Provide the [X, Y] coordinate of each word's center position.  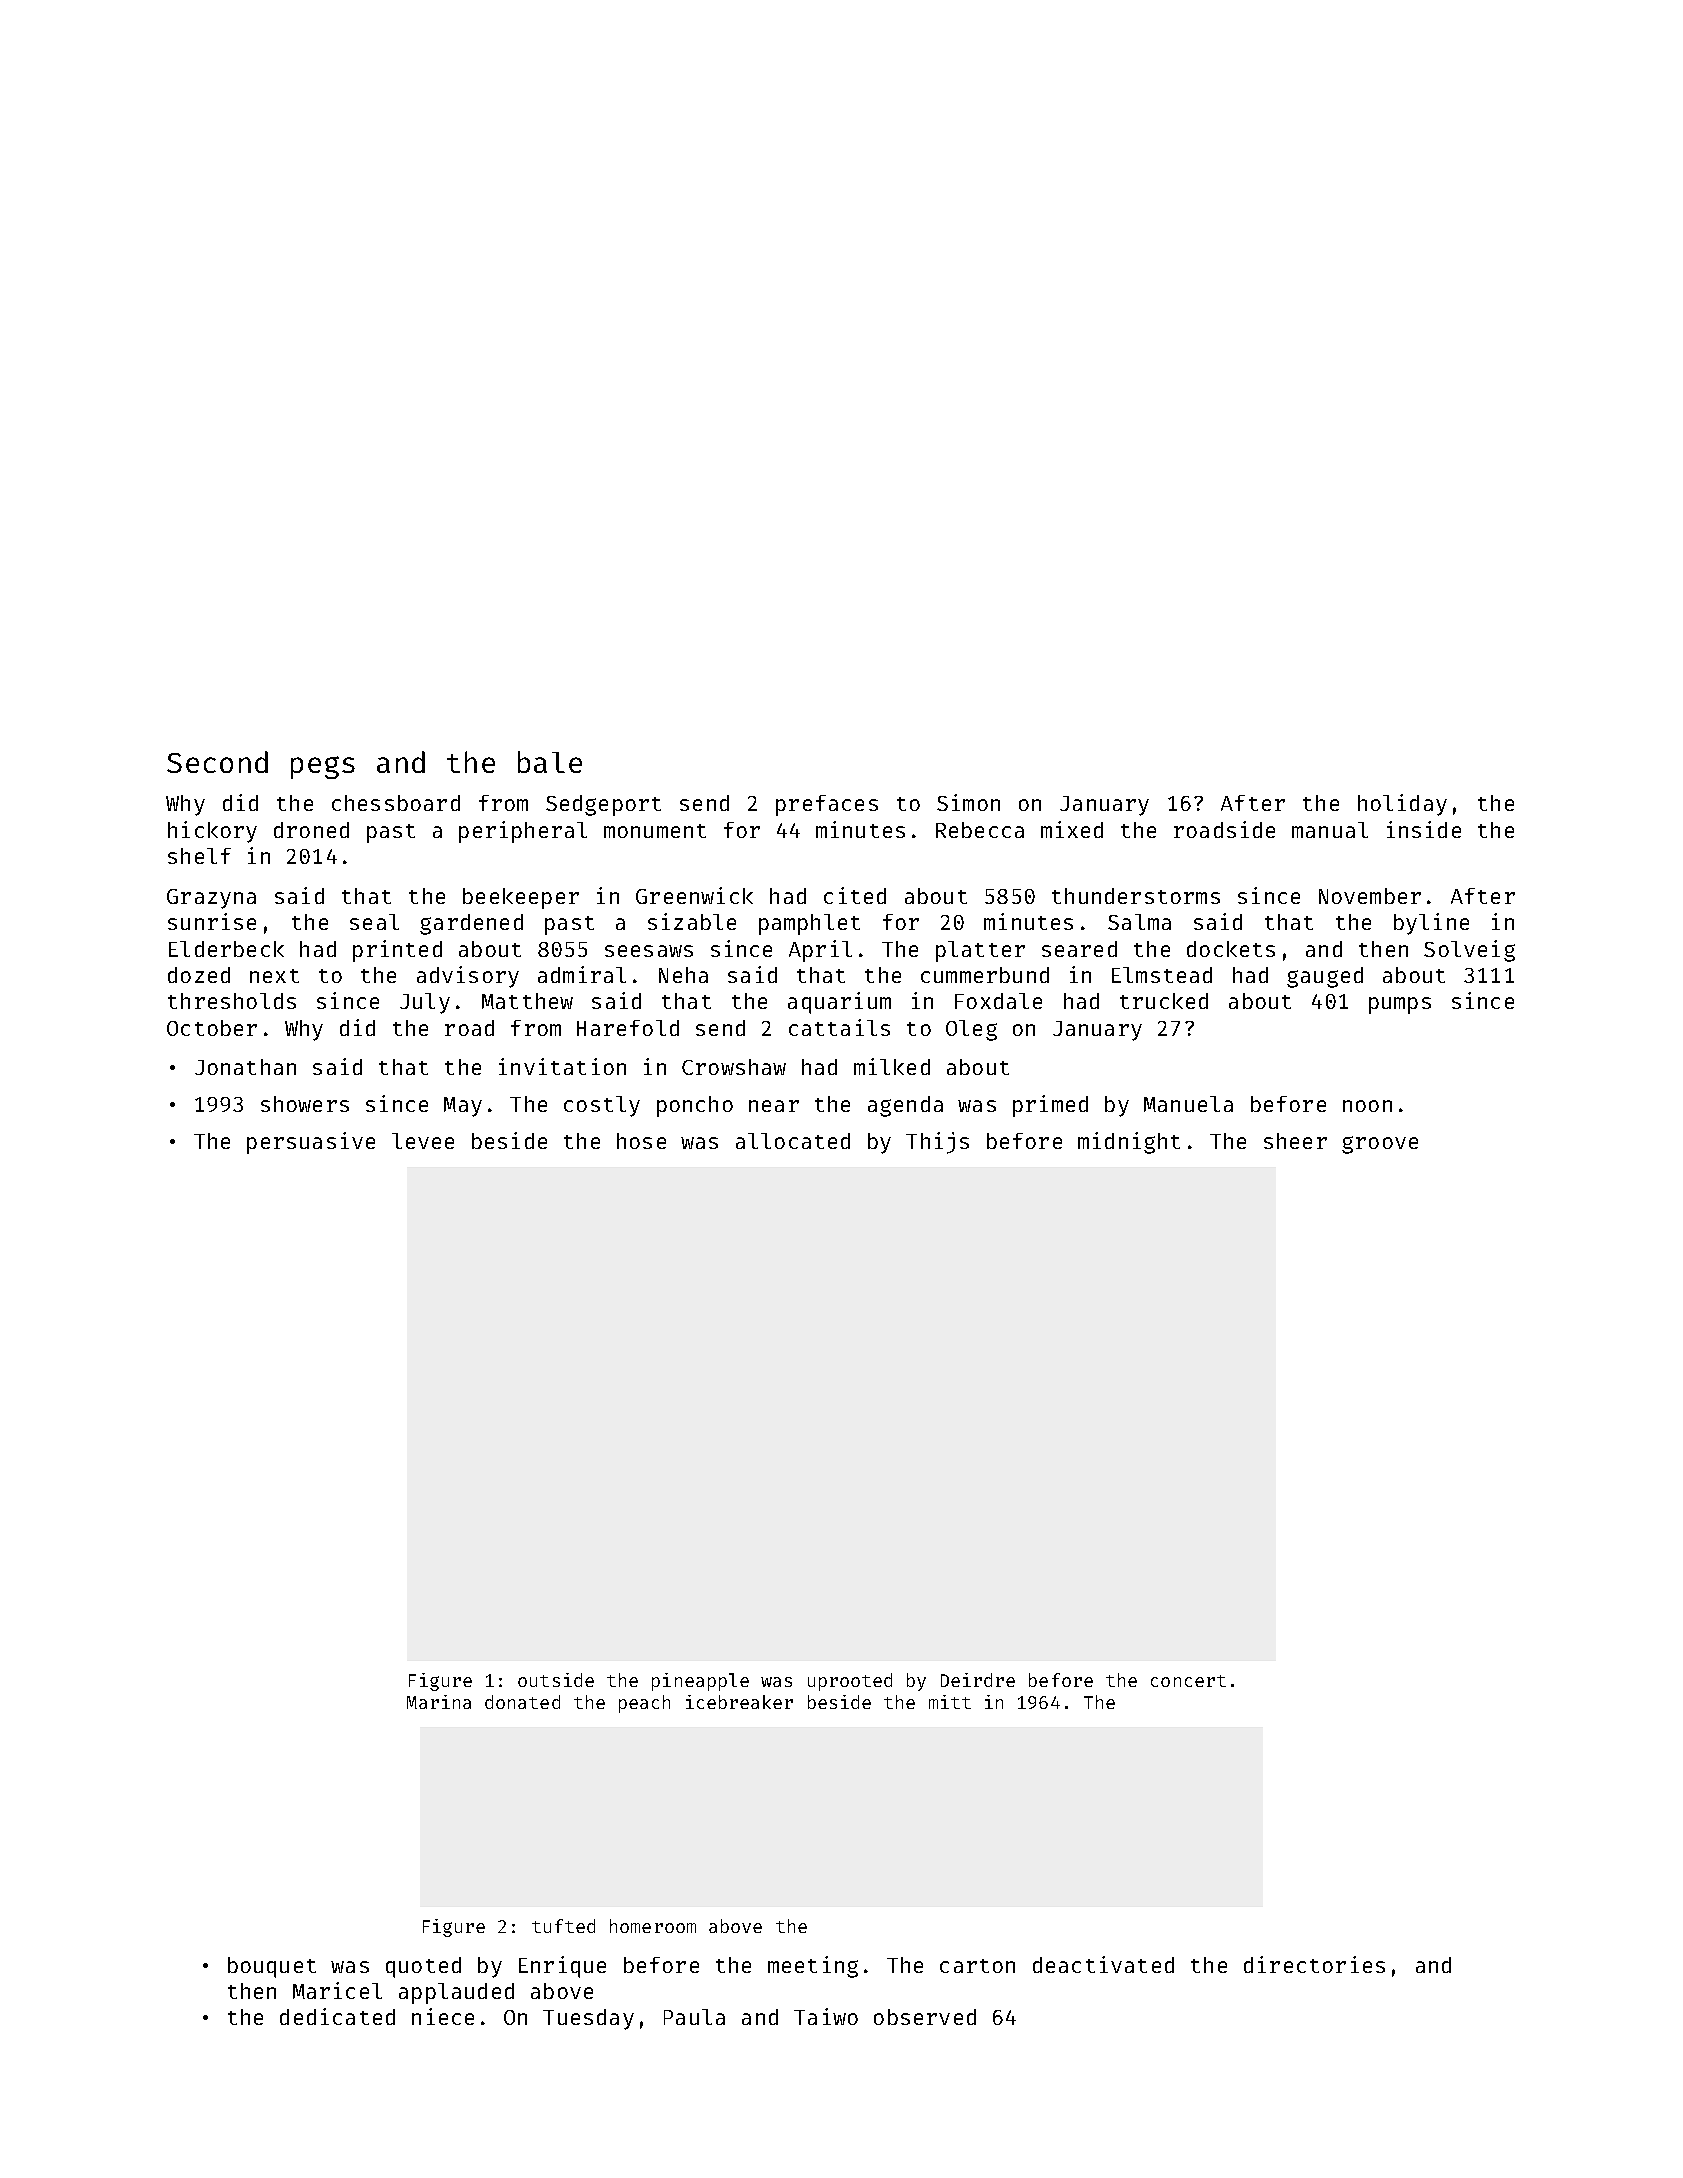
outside [556, 1680]
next [274, 976]
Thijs [937, 1143]
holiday [1402, 805]
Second [217, 762]
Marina [439, 1702]
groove [1380, 1145]
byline [1431, 924]
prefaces [827, 805]
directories [1314, 1964]
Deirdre [978, 1680]
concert [1188, 1681]
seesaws [649, 951]
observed [925, 2017]
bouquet [272, 1967]
